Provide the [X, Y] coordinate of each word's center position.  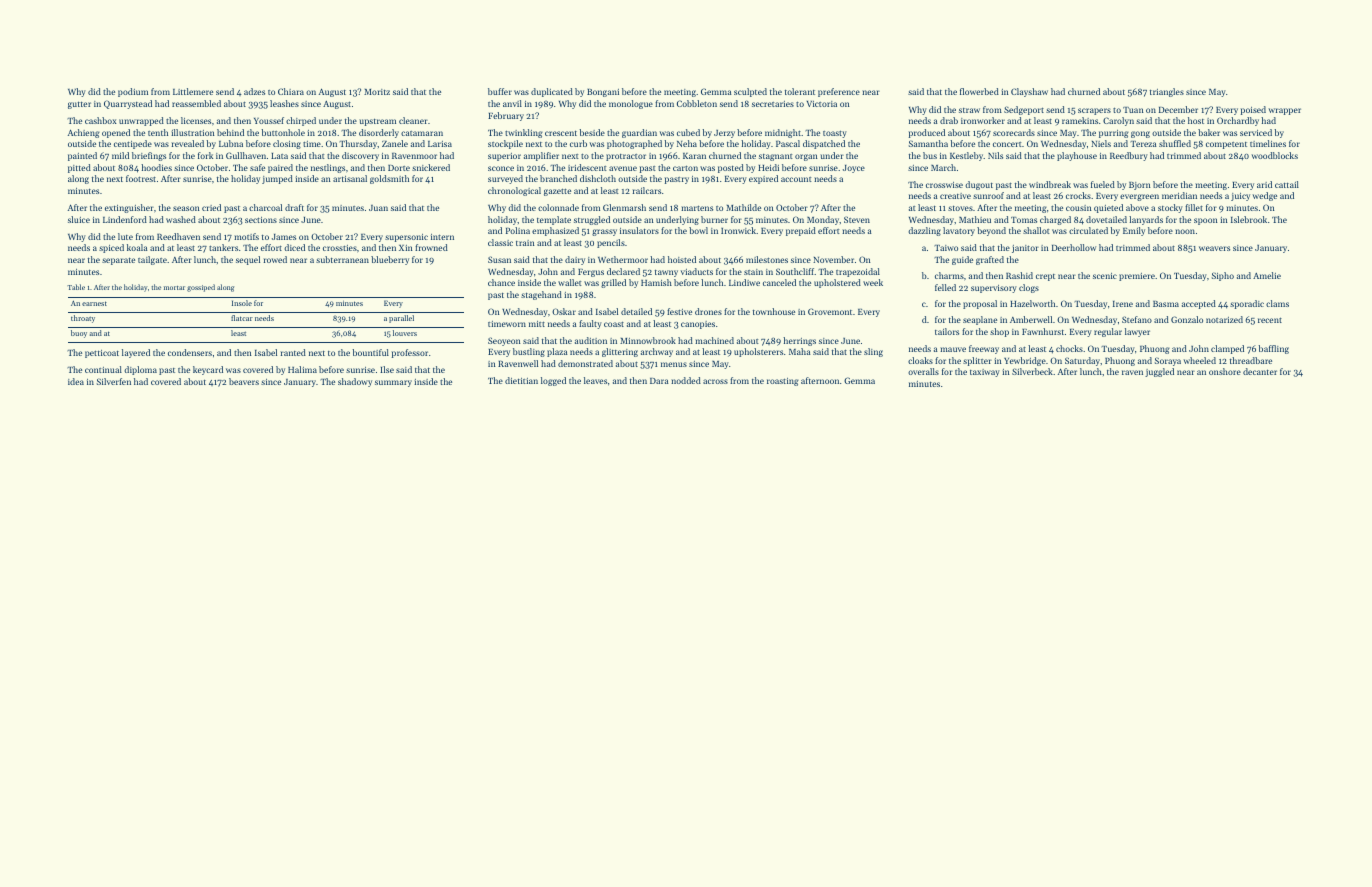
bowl [698, 230]
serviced [1256, 132]
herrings [799, 341]
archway [657, 352]
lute [125, 236]
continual [103, 369]
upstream [377, 122]
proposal [980, 304]
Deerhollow [1074, 247]
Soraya [1168, 361]
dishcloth [598, 178]
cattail [1287, 184]
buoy [79, 334]
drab [949, 120]
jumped [277, 179]
